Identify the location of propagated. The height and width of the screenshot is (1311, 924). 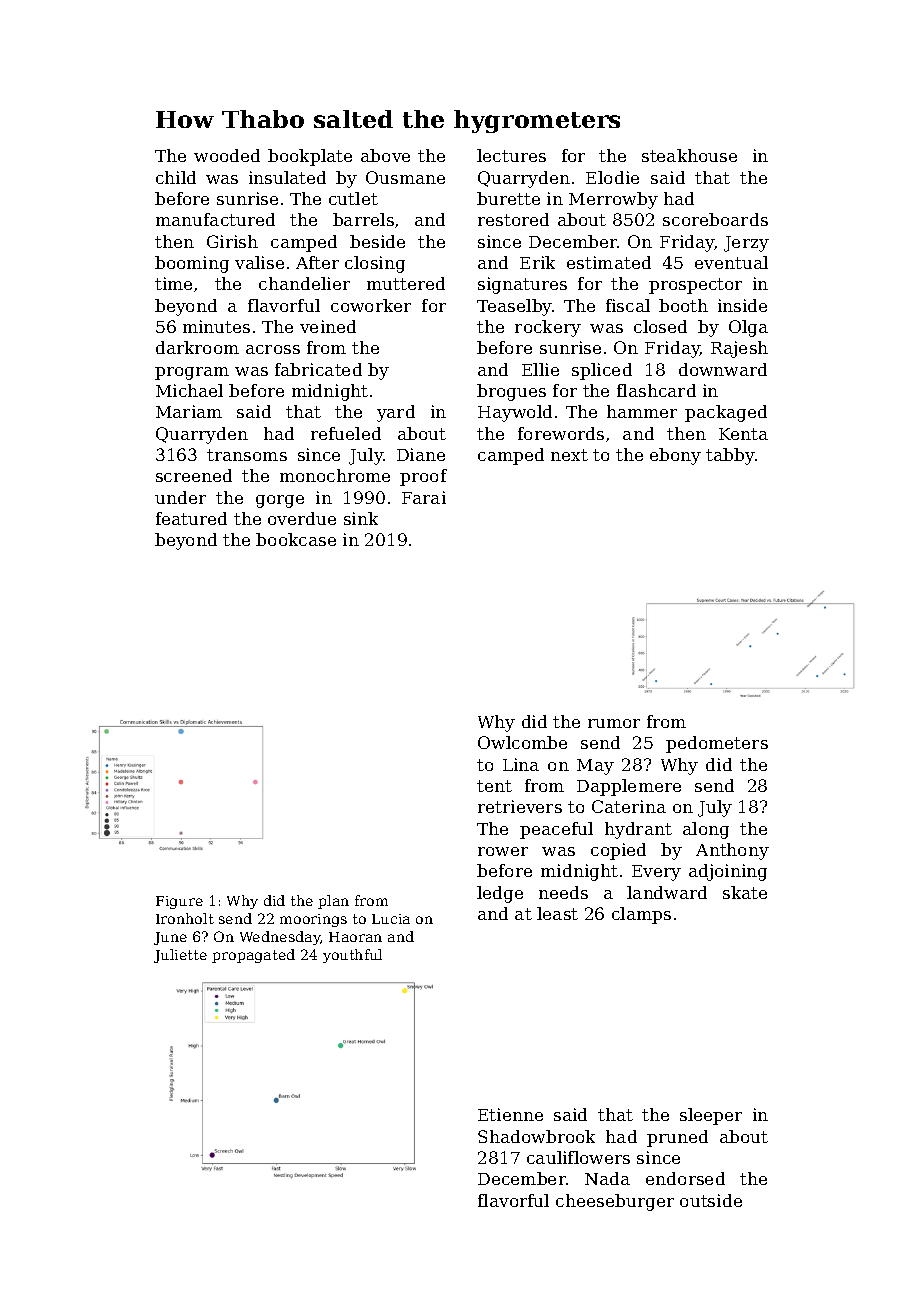
(253, 956).
